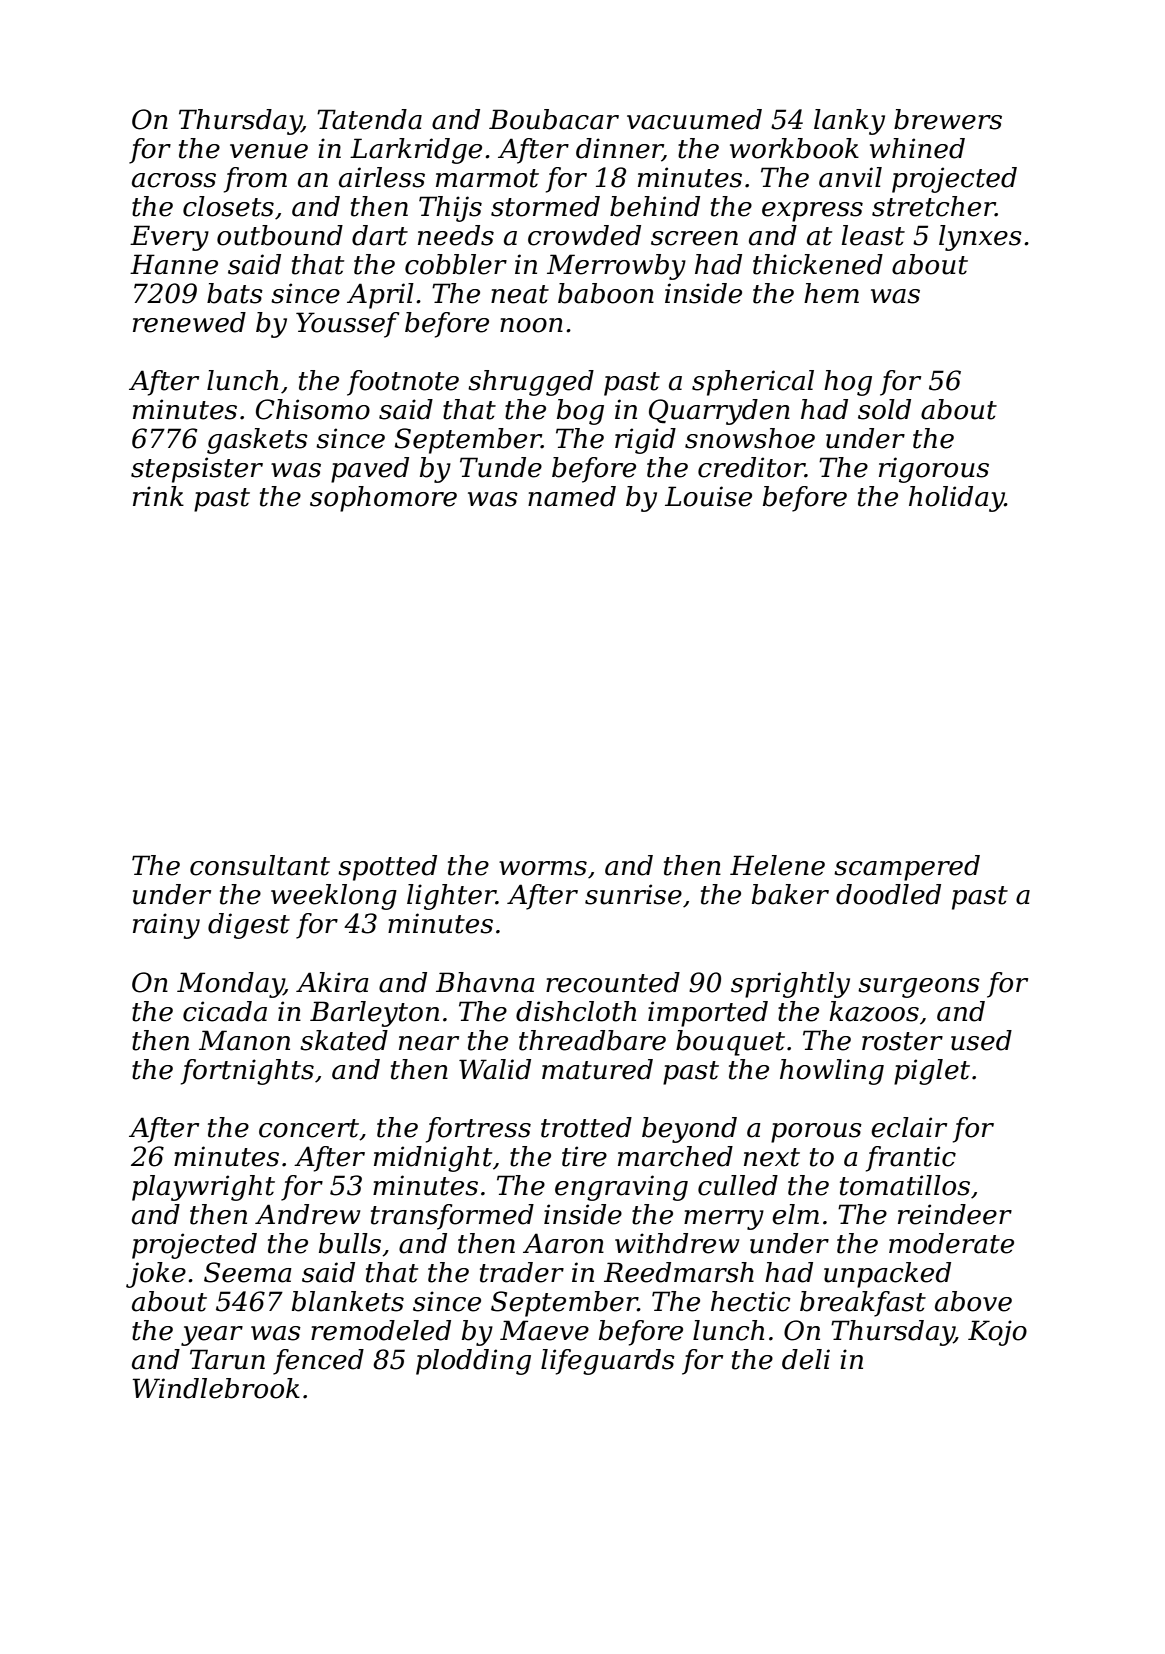 The height and width of the screenshot is (1654, 1165). I want to click on Louise, so click(708, 496).
